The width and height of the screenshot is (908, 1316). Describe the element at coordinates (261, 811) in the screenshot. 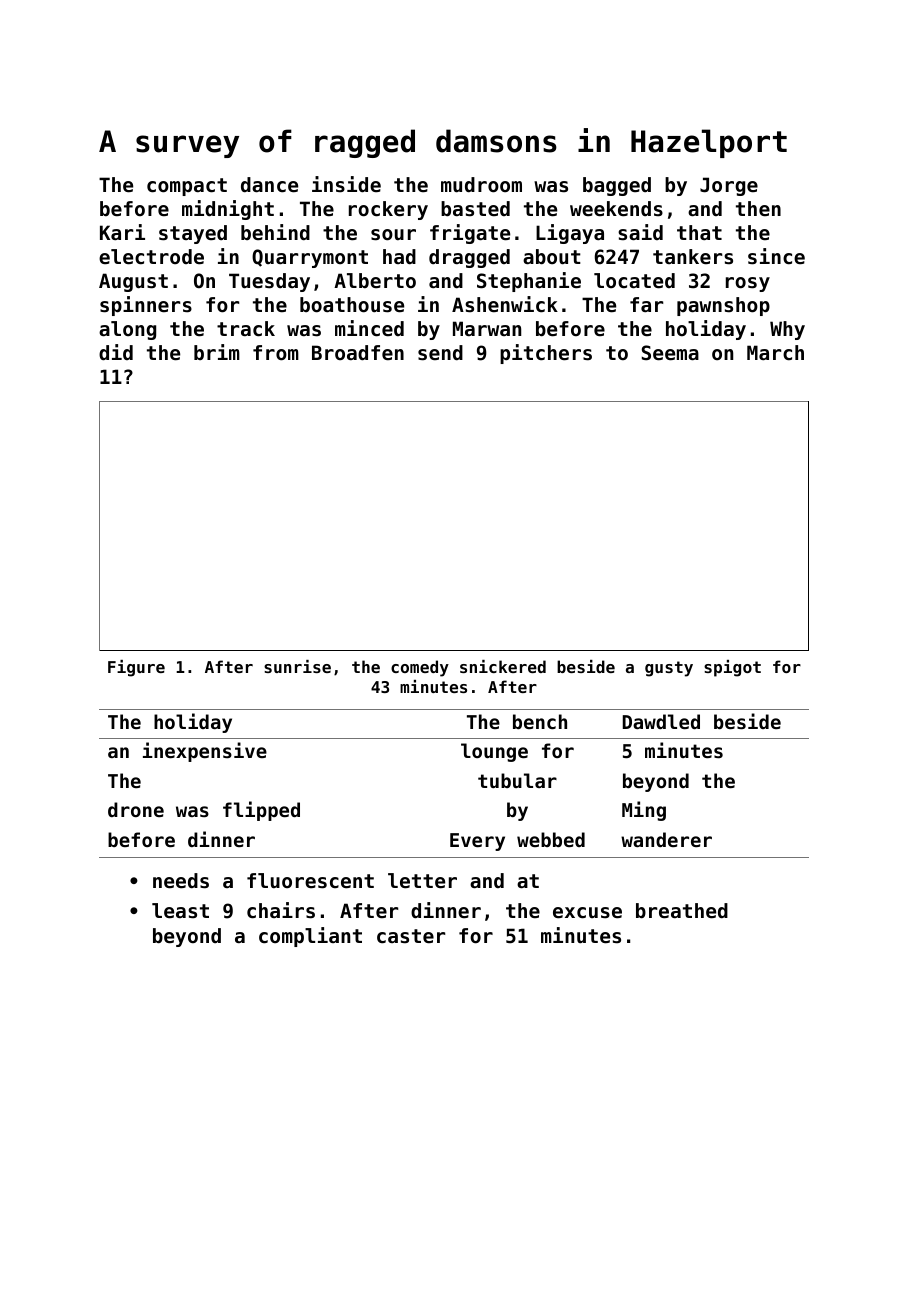

I see `flipped` at that location.
